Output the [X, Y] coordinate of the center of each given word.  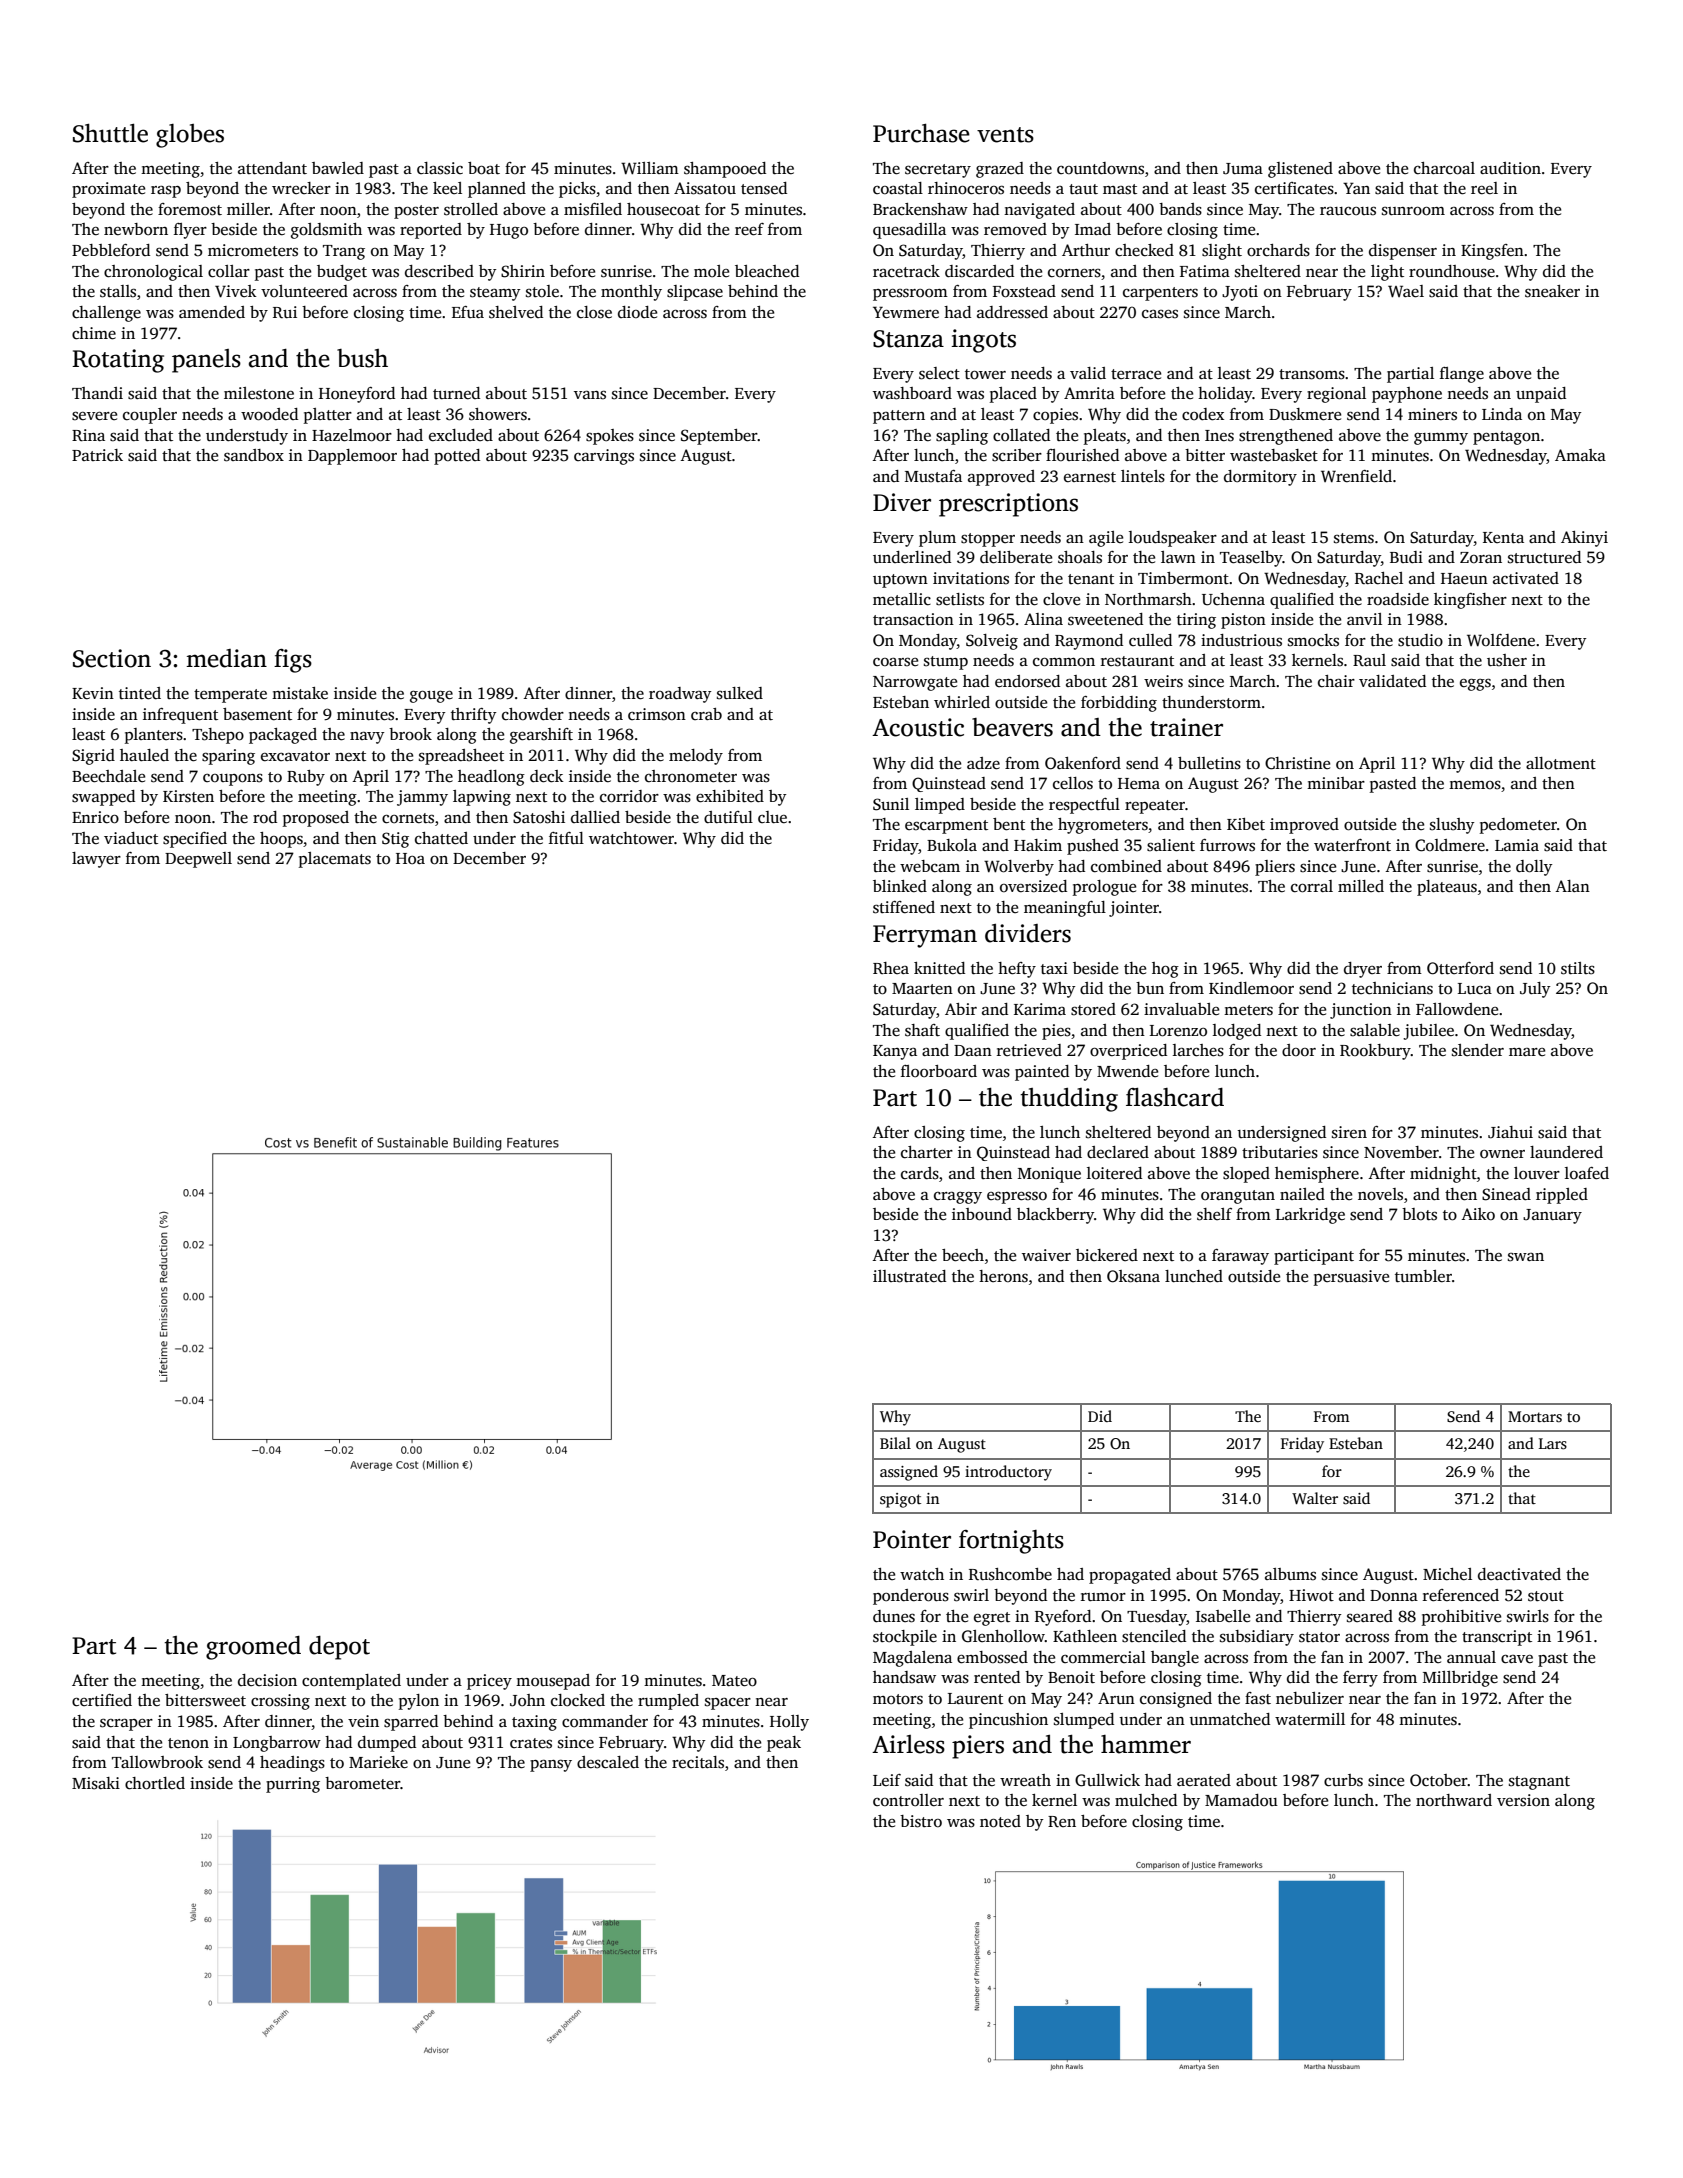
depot [339, 1648]
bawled [338, 168]
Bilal [895, 1443]
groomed [253, 1648]
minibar [1336, 783]
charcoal [1444, 168]
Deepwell [198, 860]
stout [1546, 1596]
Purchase [921, 133]
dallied [595, 817]
